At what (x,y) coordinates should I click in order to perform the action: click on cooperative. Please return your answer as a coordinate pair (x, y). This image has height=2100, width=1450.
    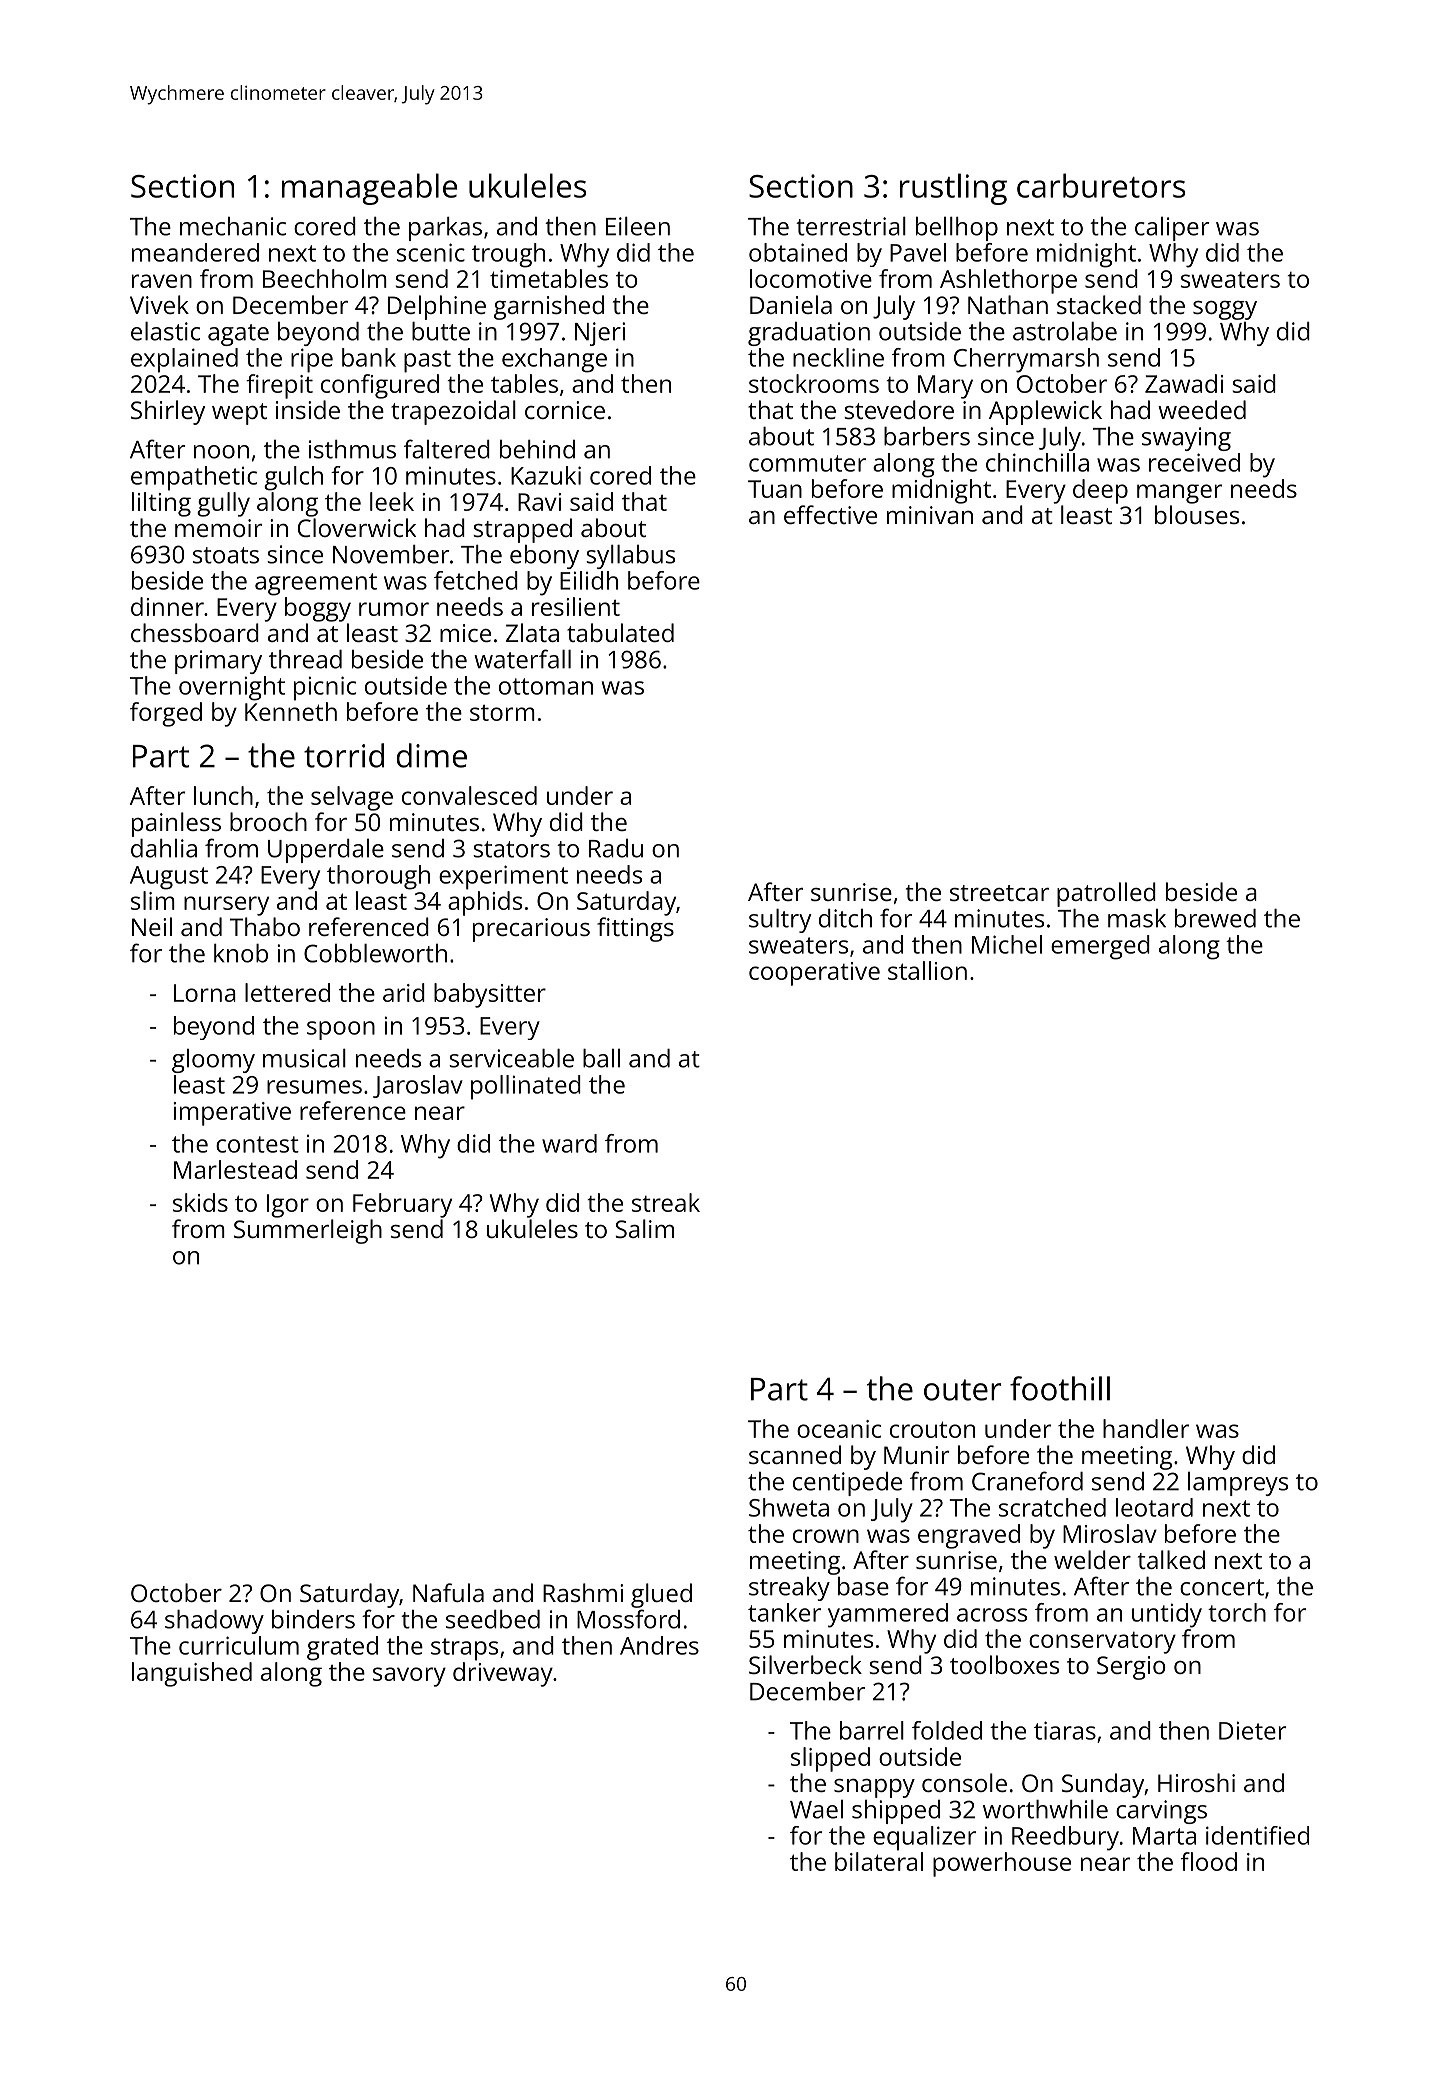
    Looking at the image, I should click on (814, 974).
